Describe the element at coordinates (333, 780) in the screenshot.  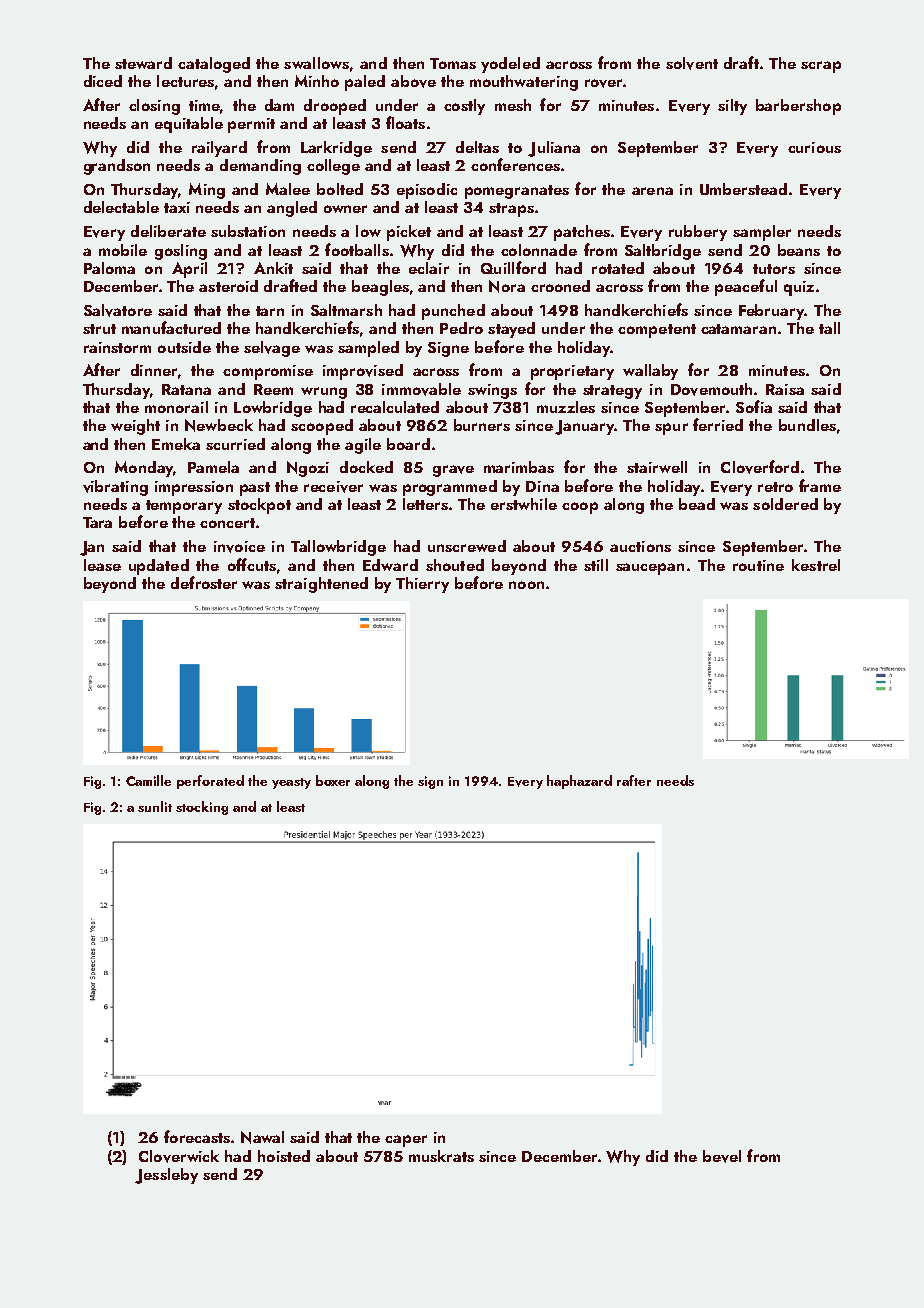
I see `boxer` at that location.
